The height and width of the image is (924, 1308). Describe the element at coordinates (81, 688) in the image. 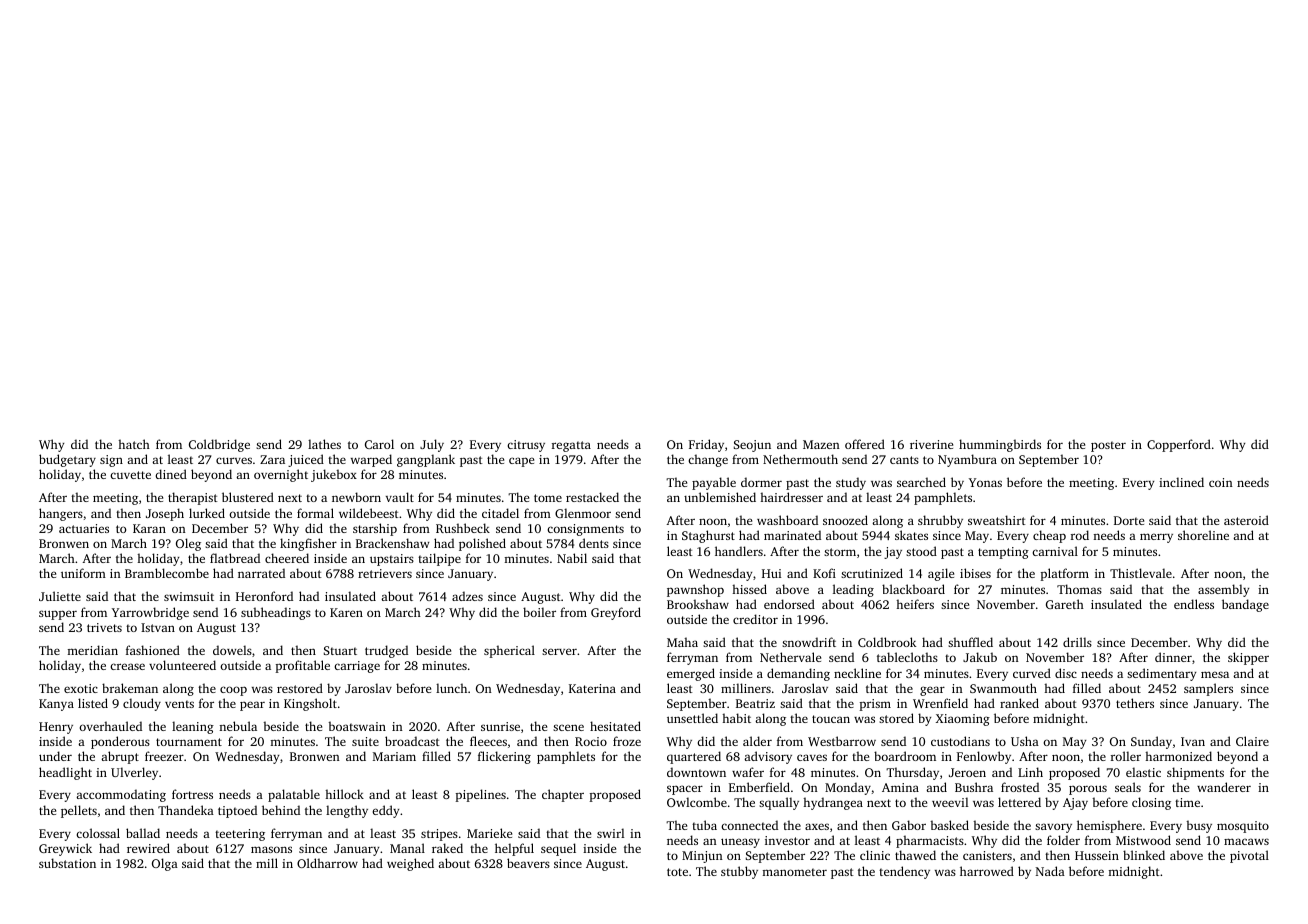

I see `exotic` at that location.
